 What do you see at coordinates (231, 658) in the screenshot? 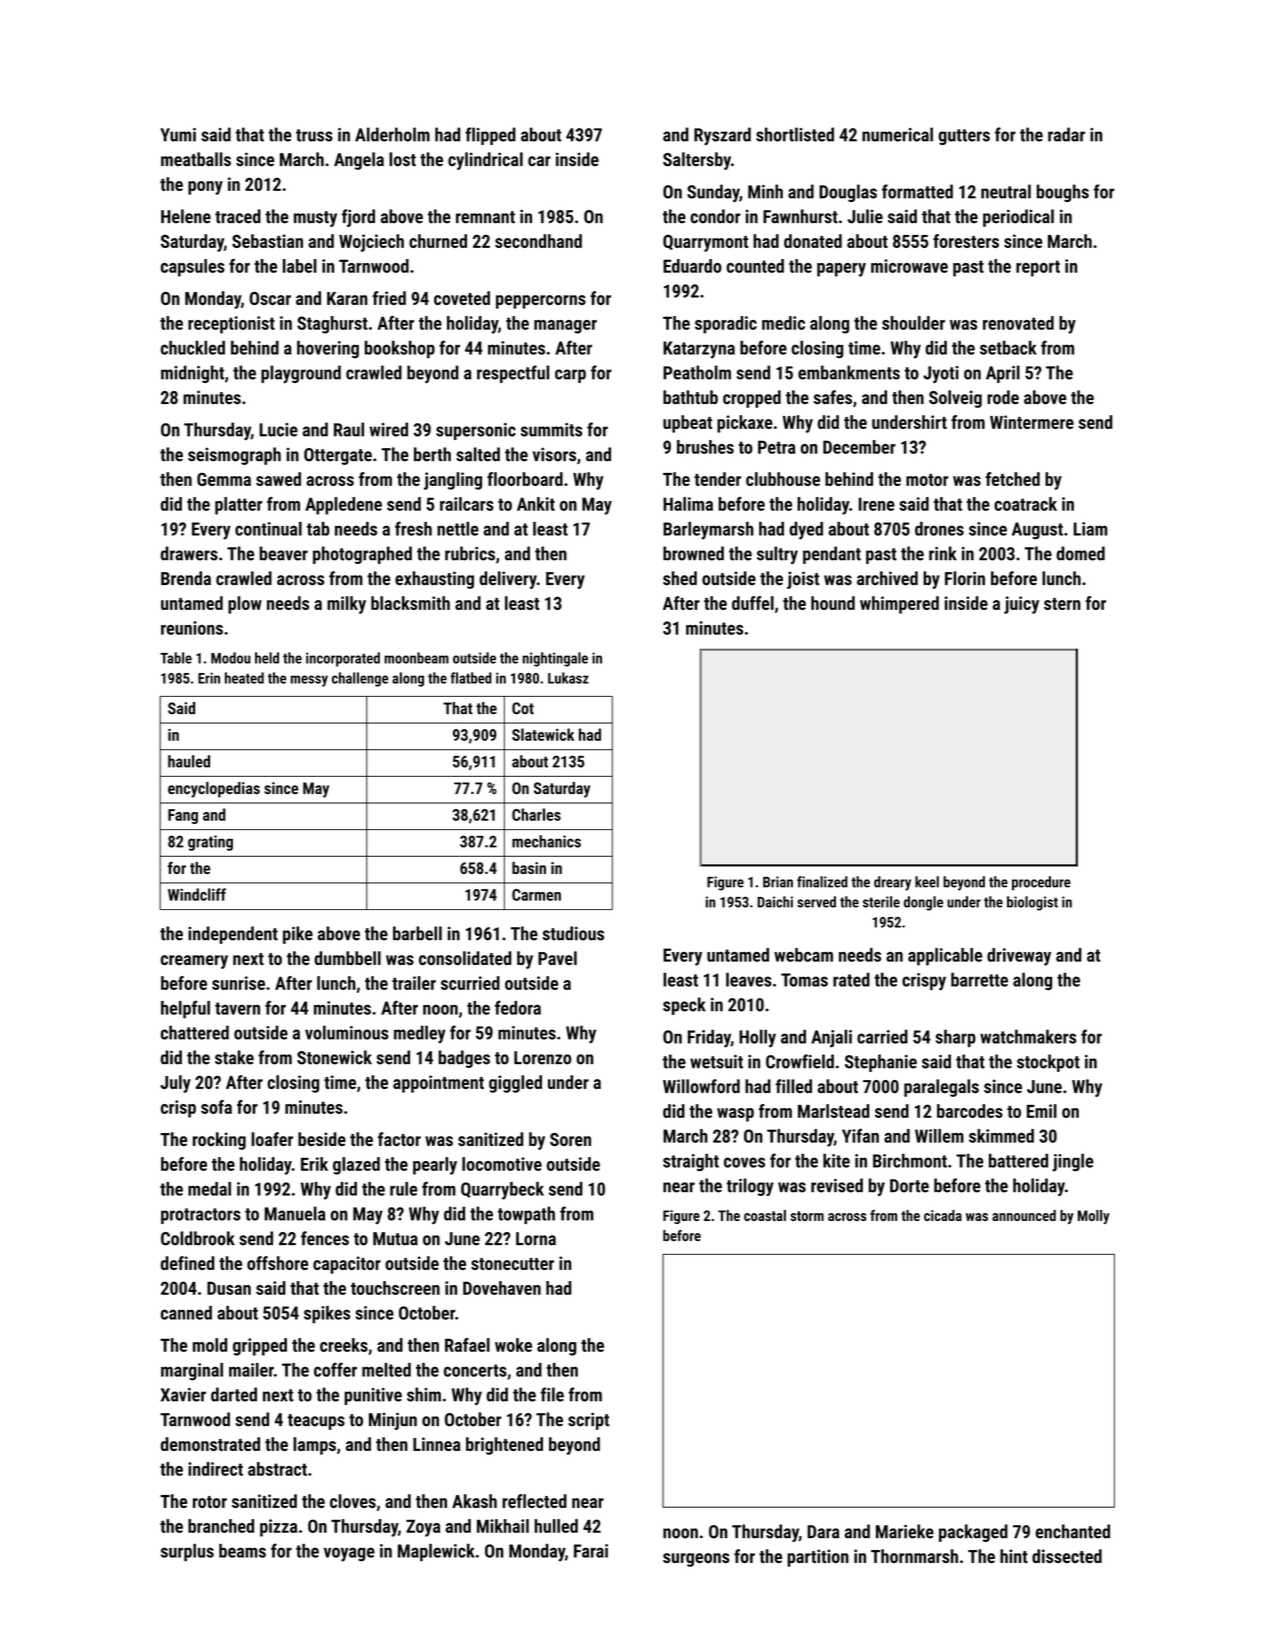
I see `Modou` at bounding box center [231, 658].
